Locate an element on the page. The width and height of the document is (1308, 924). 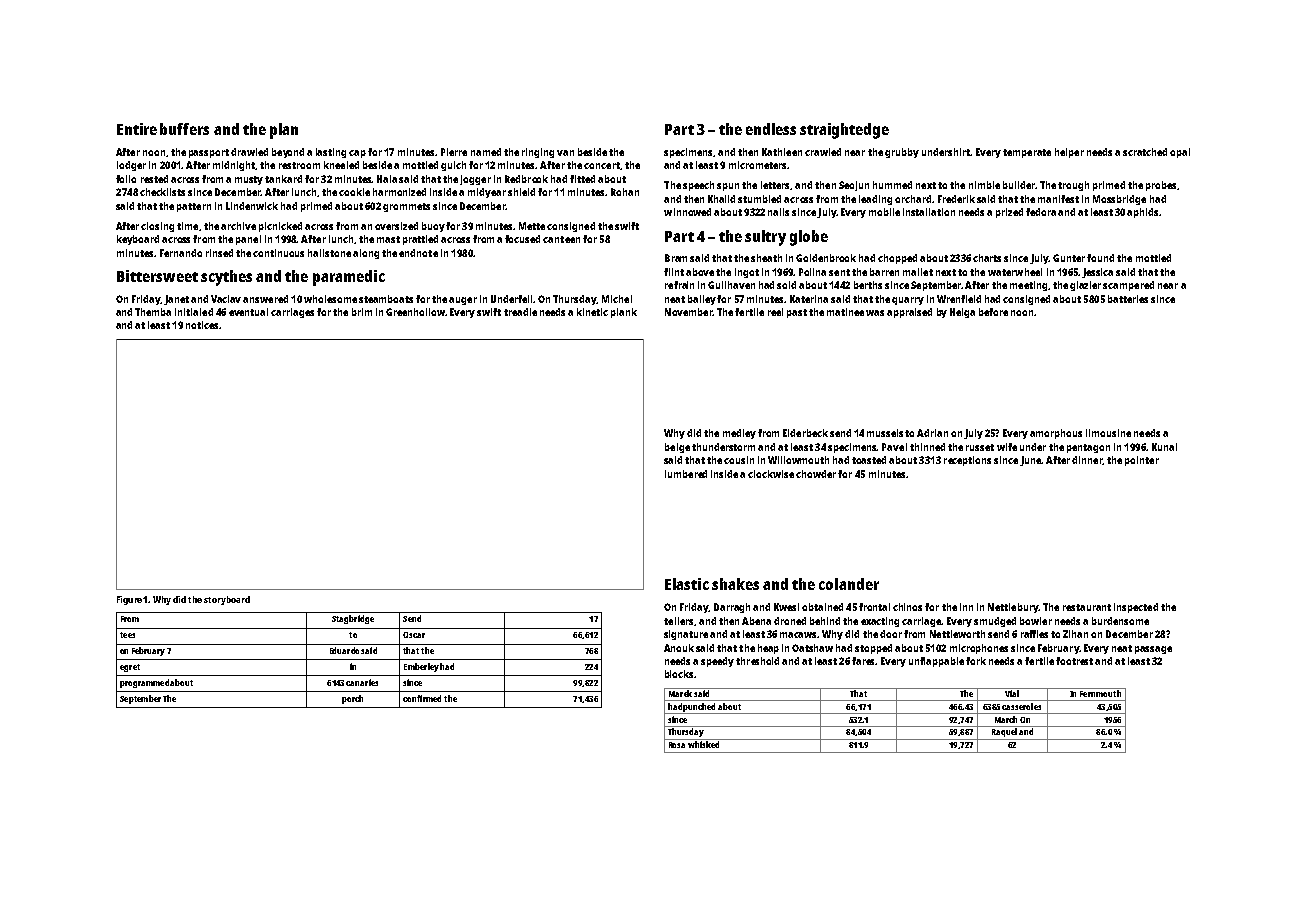
scampered is located at coordinates (1129, 286).
